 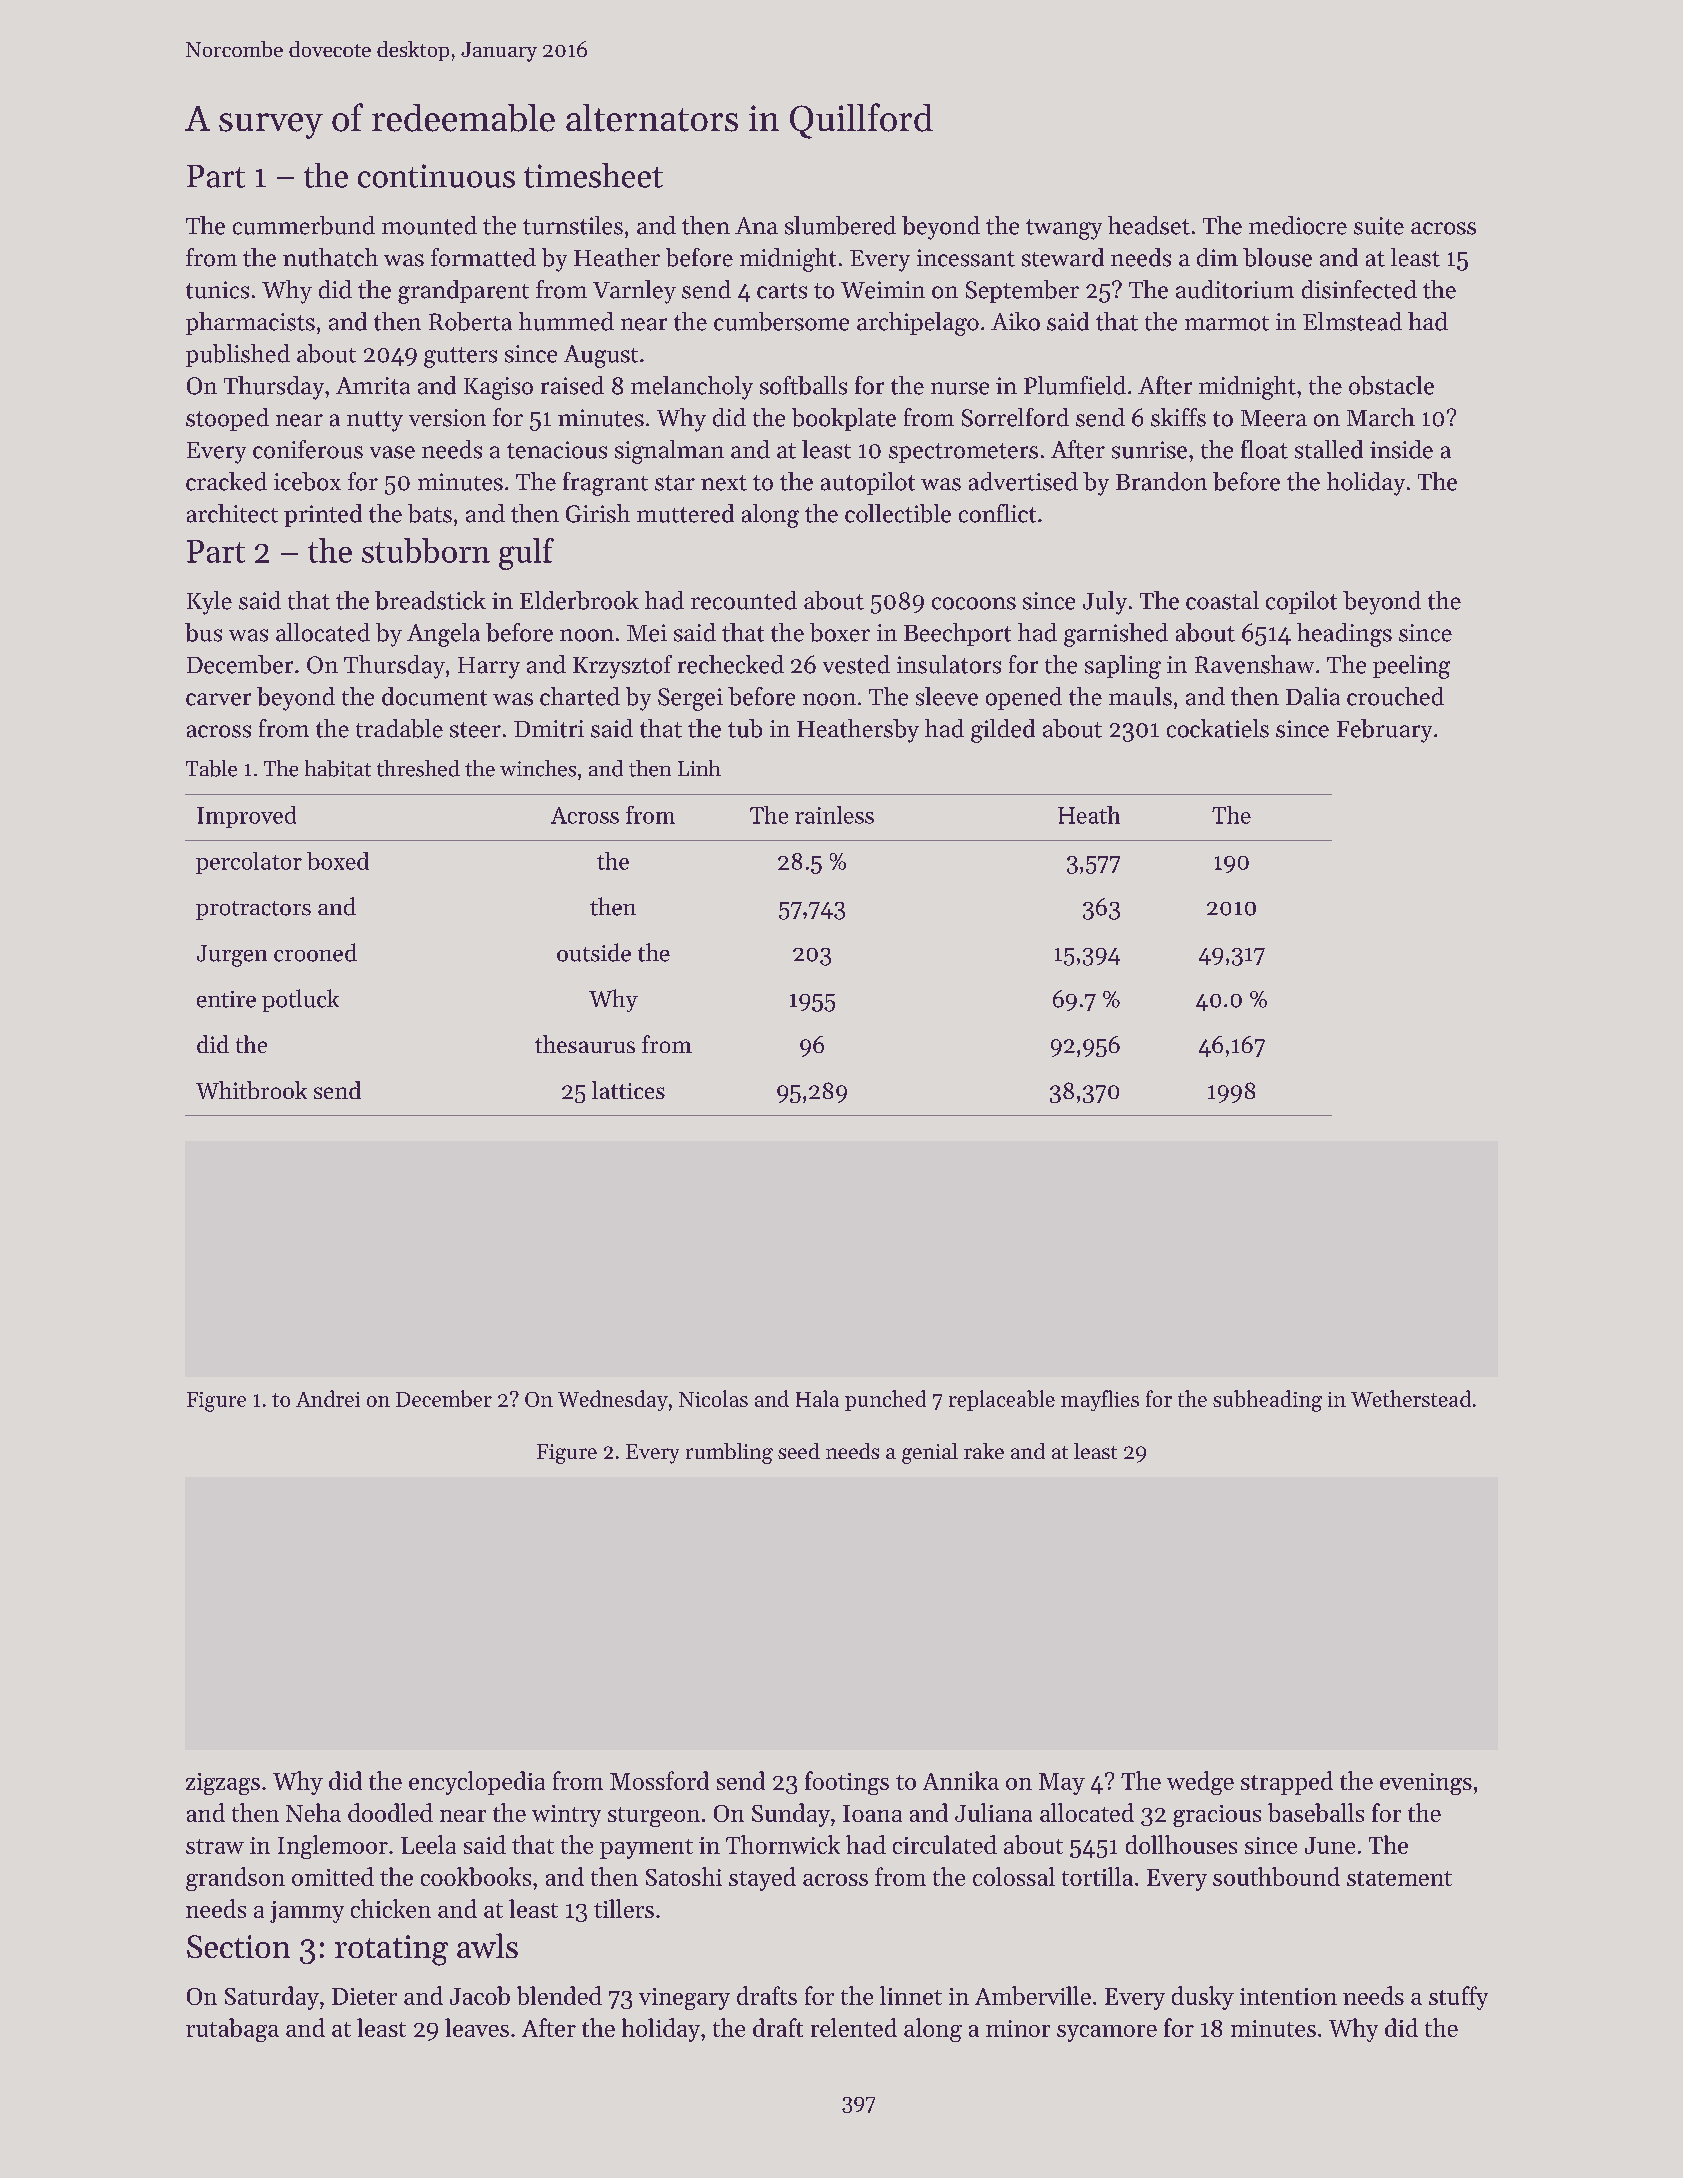 I want to click on Kyle, so click(x=209, y=603).
